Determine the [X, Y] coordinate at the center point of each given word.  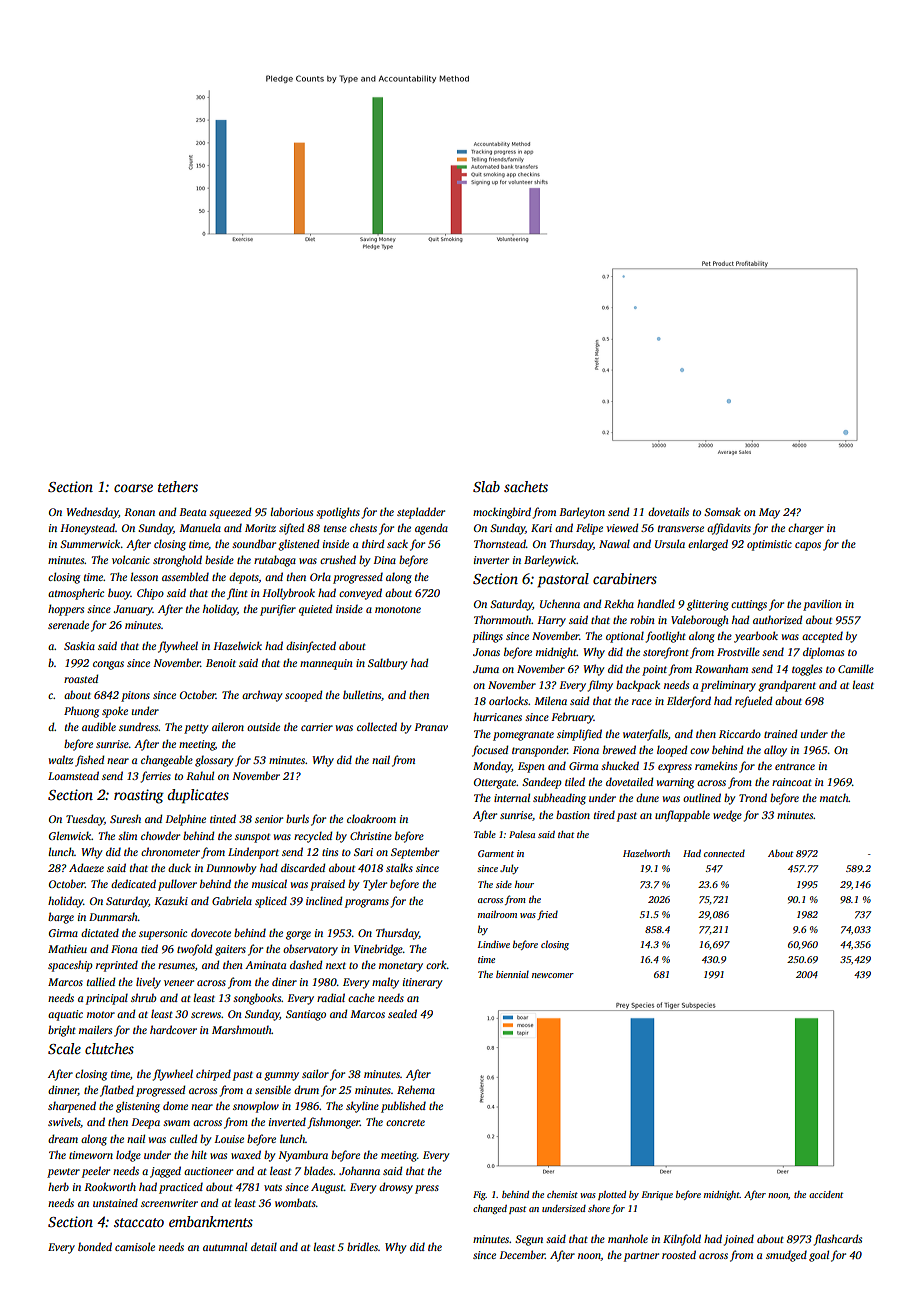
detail [264, 1246]
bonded [95, 1246]
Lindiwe [494, 944]
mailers [95, 1029]
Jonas [486, 652]
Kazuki [171, 900]
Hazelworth [646, 853]
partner [641, 1257]
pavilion [822, 605]
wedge [727, 816]
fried [547, 915]
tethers [178, 486]
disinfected [311, 647]
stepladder [421, 513]
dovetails [668, 511]
